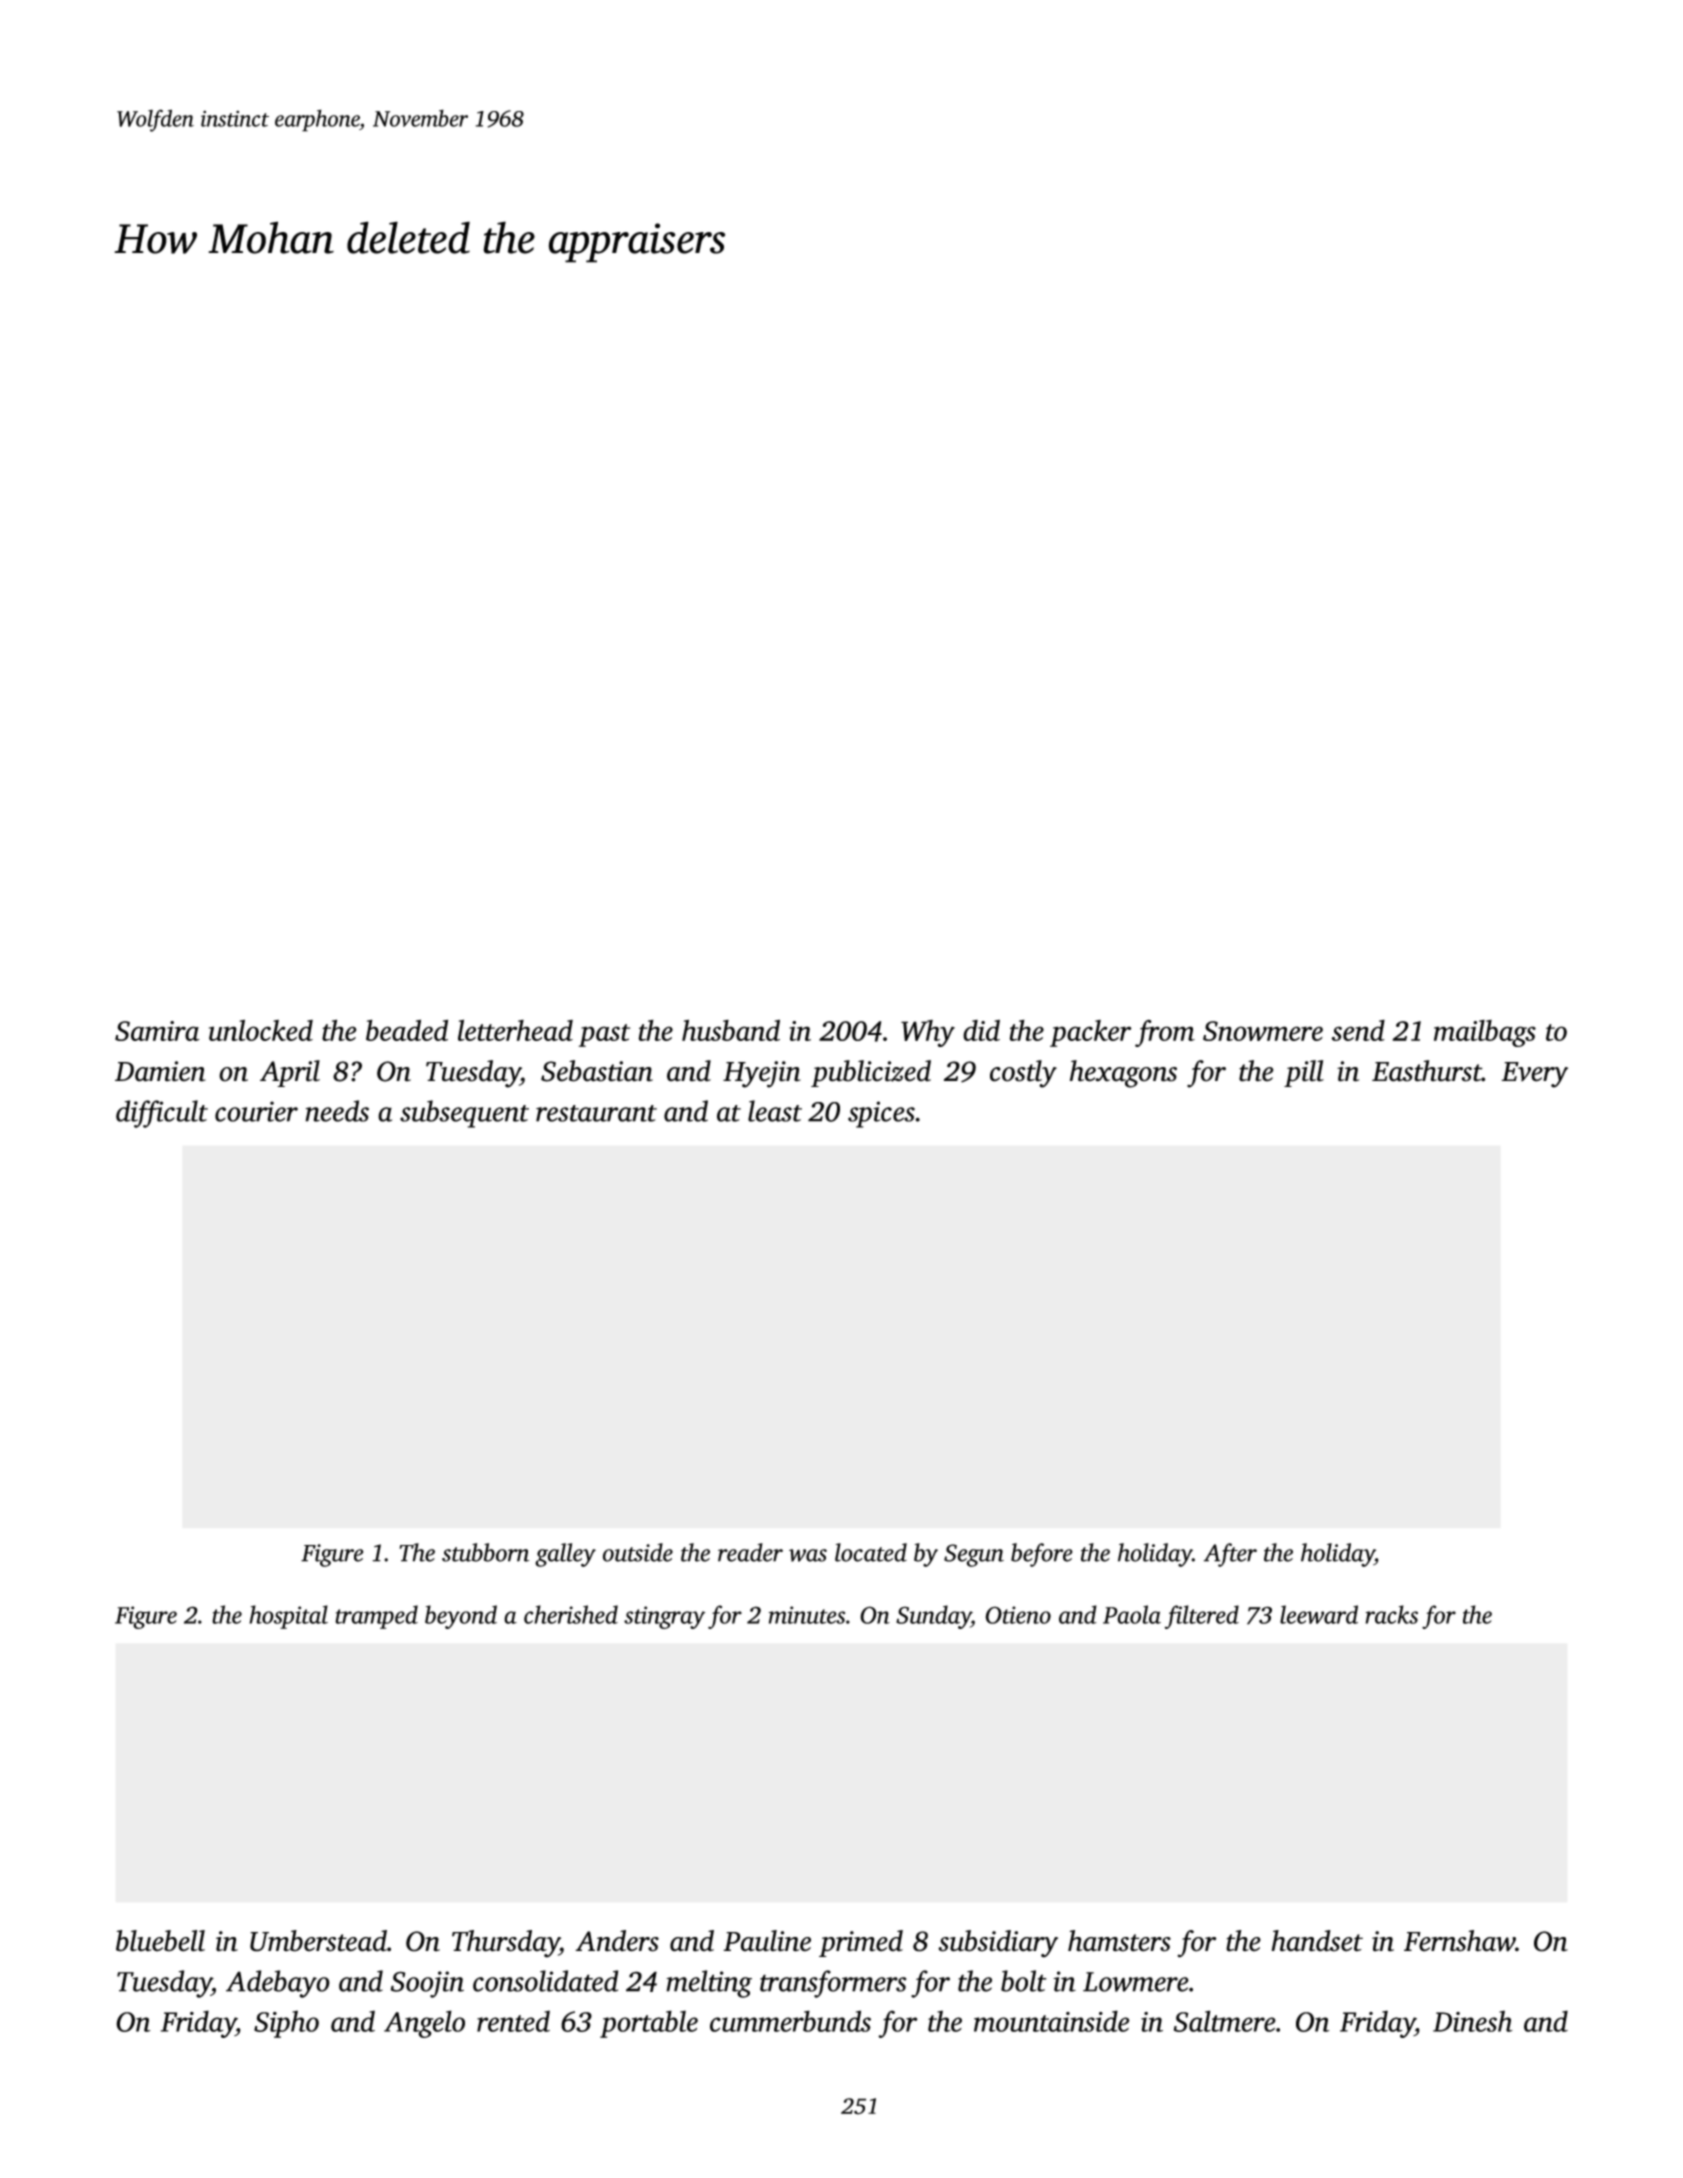  What do you see at coordinates (160, 1071) in the screenshot?
I see `Damien` at bounding box center [160, 1071].
